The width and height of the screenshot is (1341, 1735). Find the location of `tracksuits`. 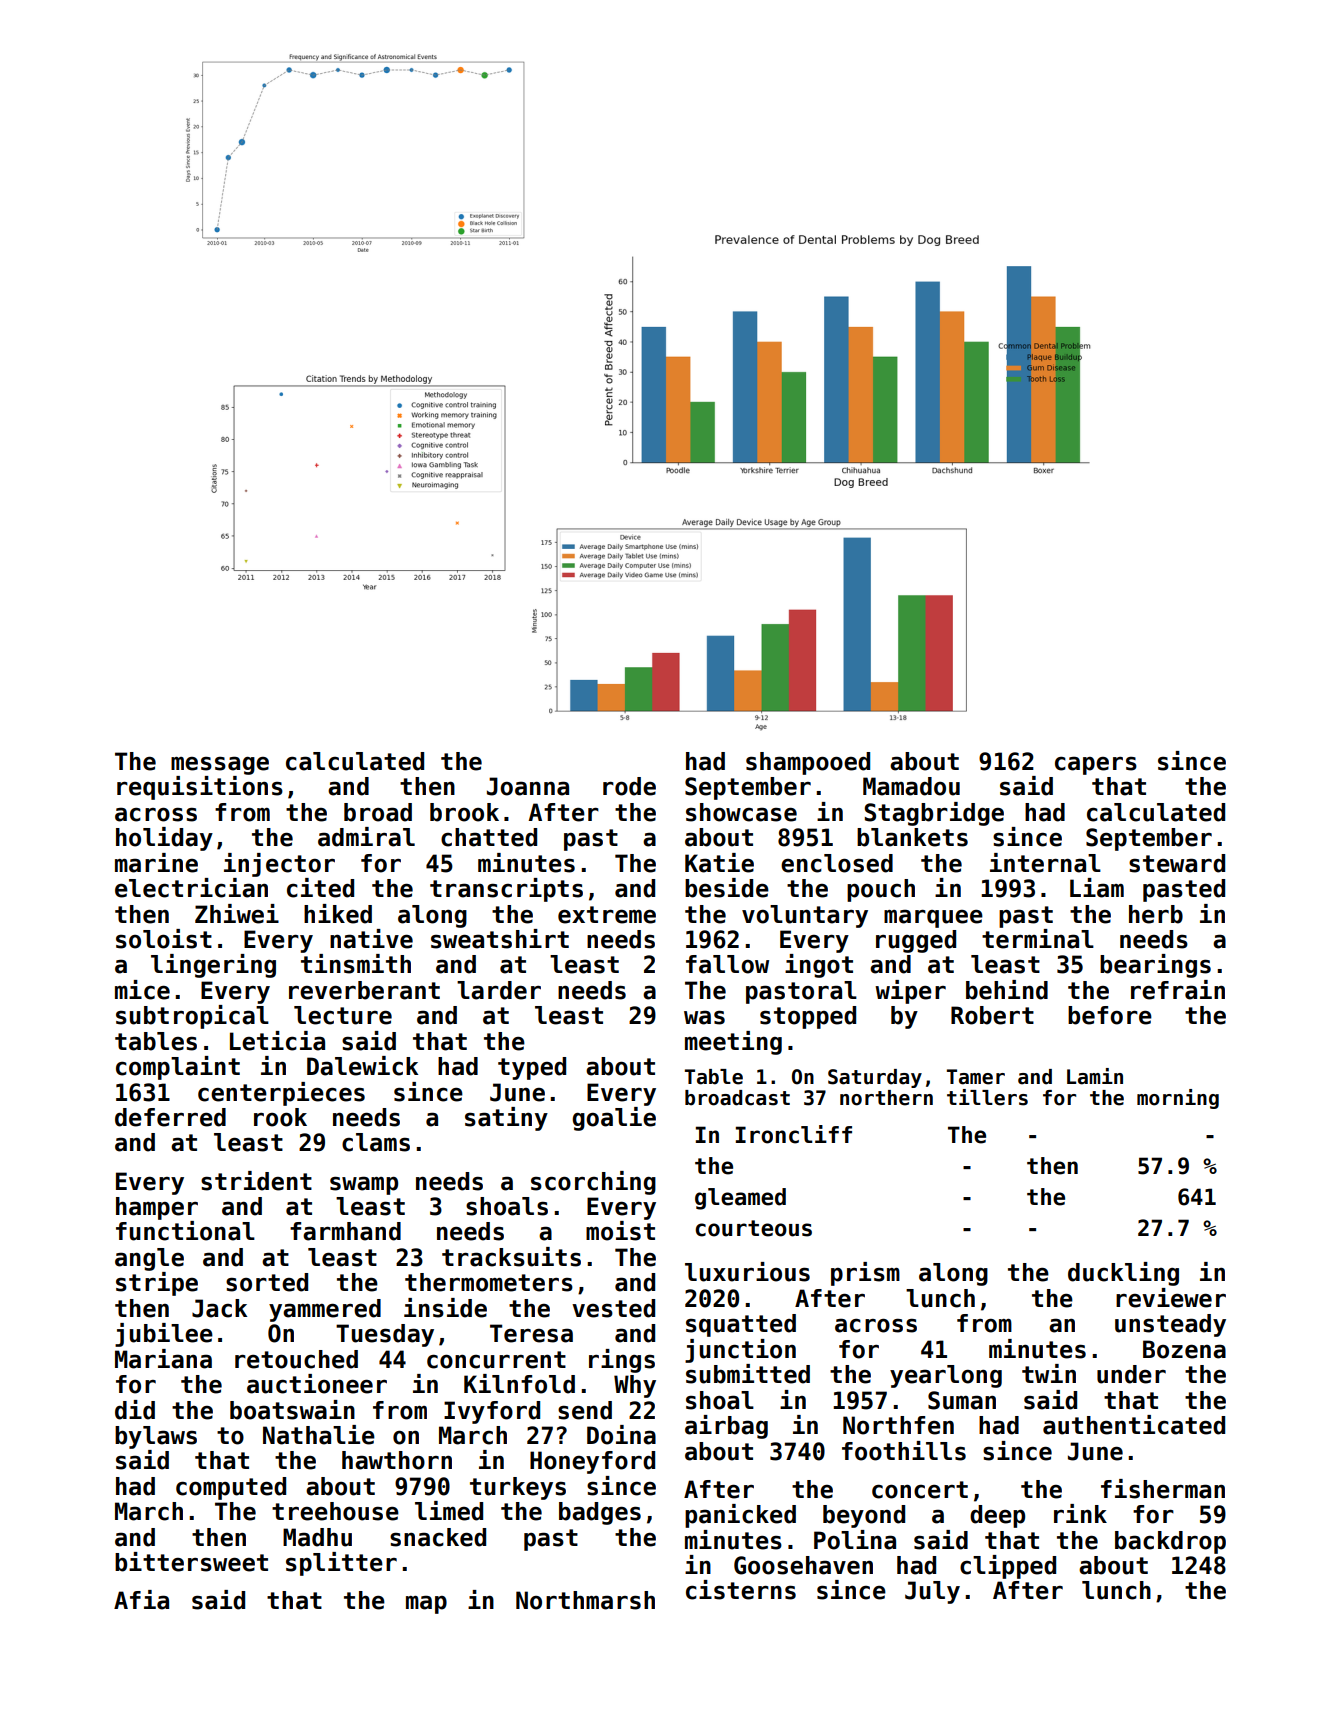

tracksuits is located at coordinates (511, 1257).
